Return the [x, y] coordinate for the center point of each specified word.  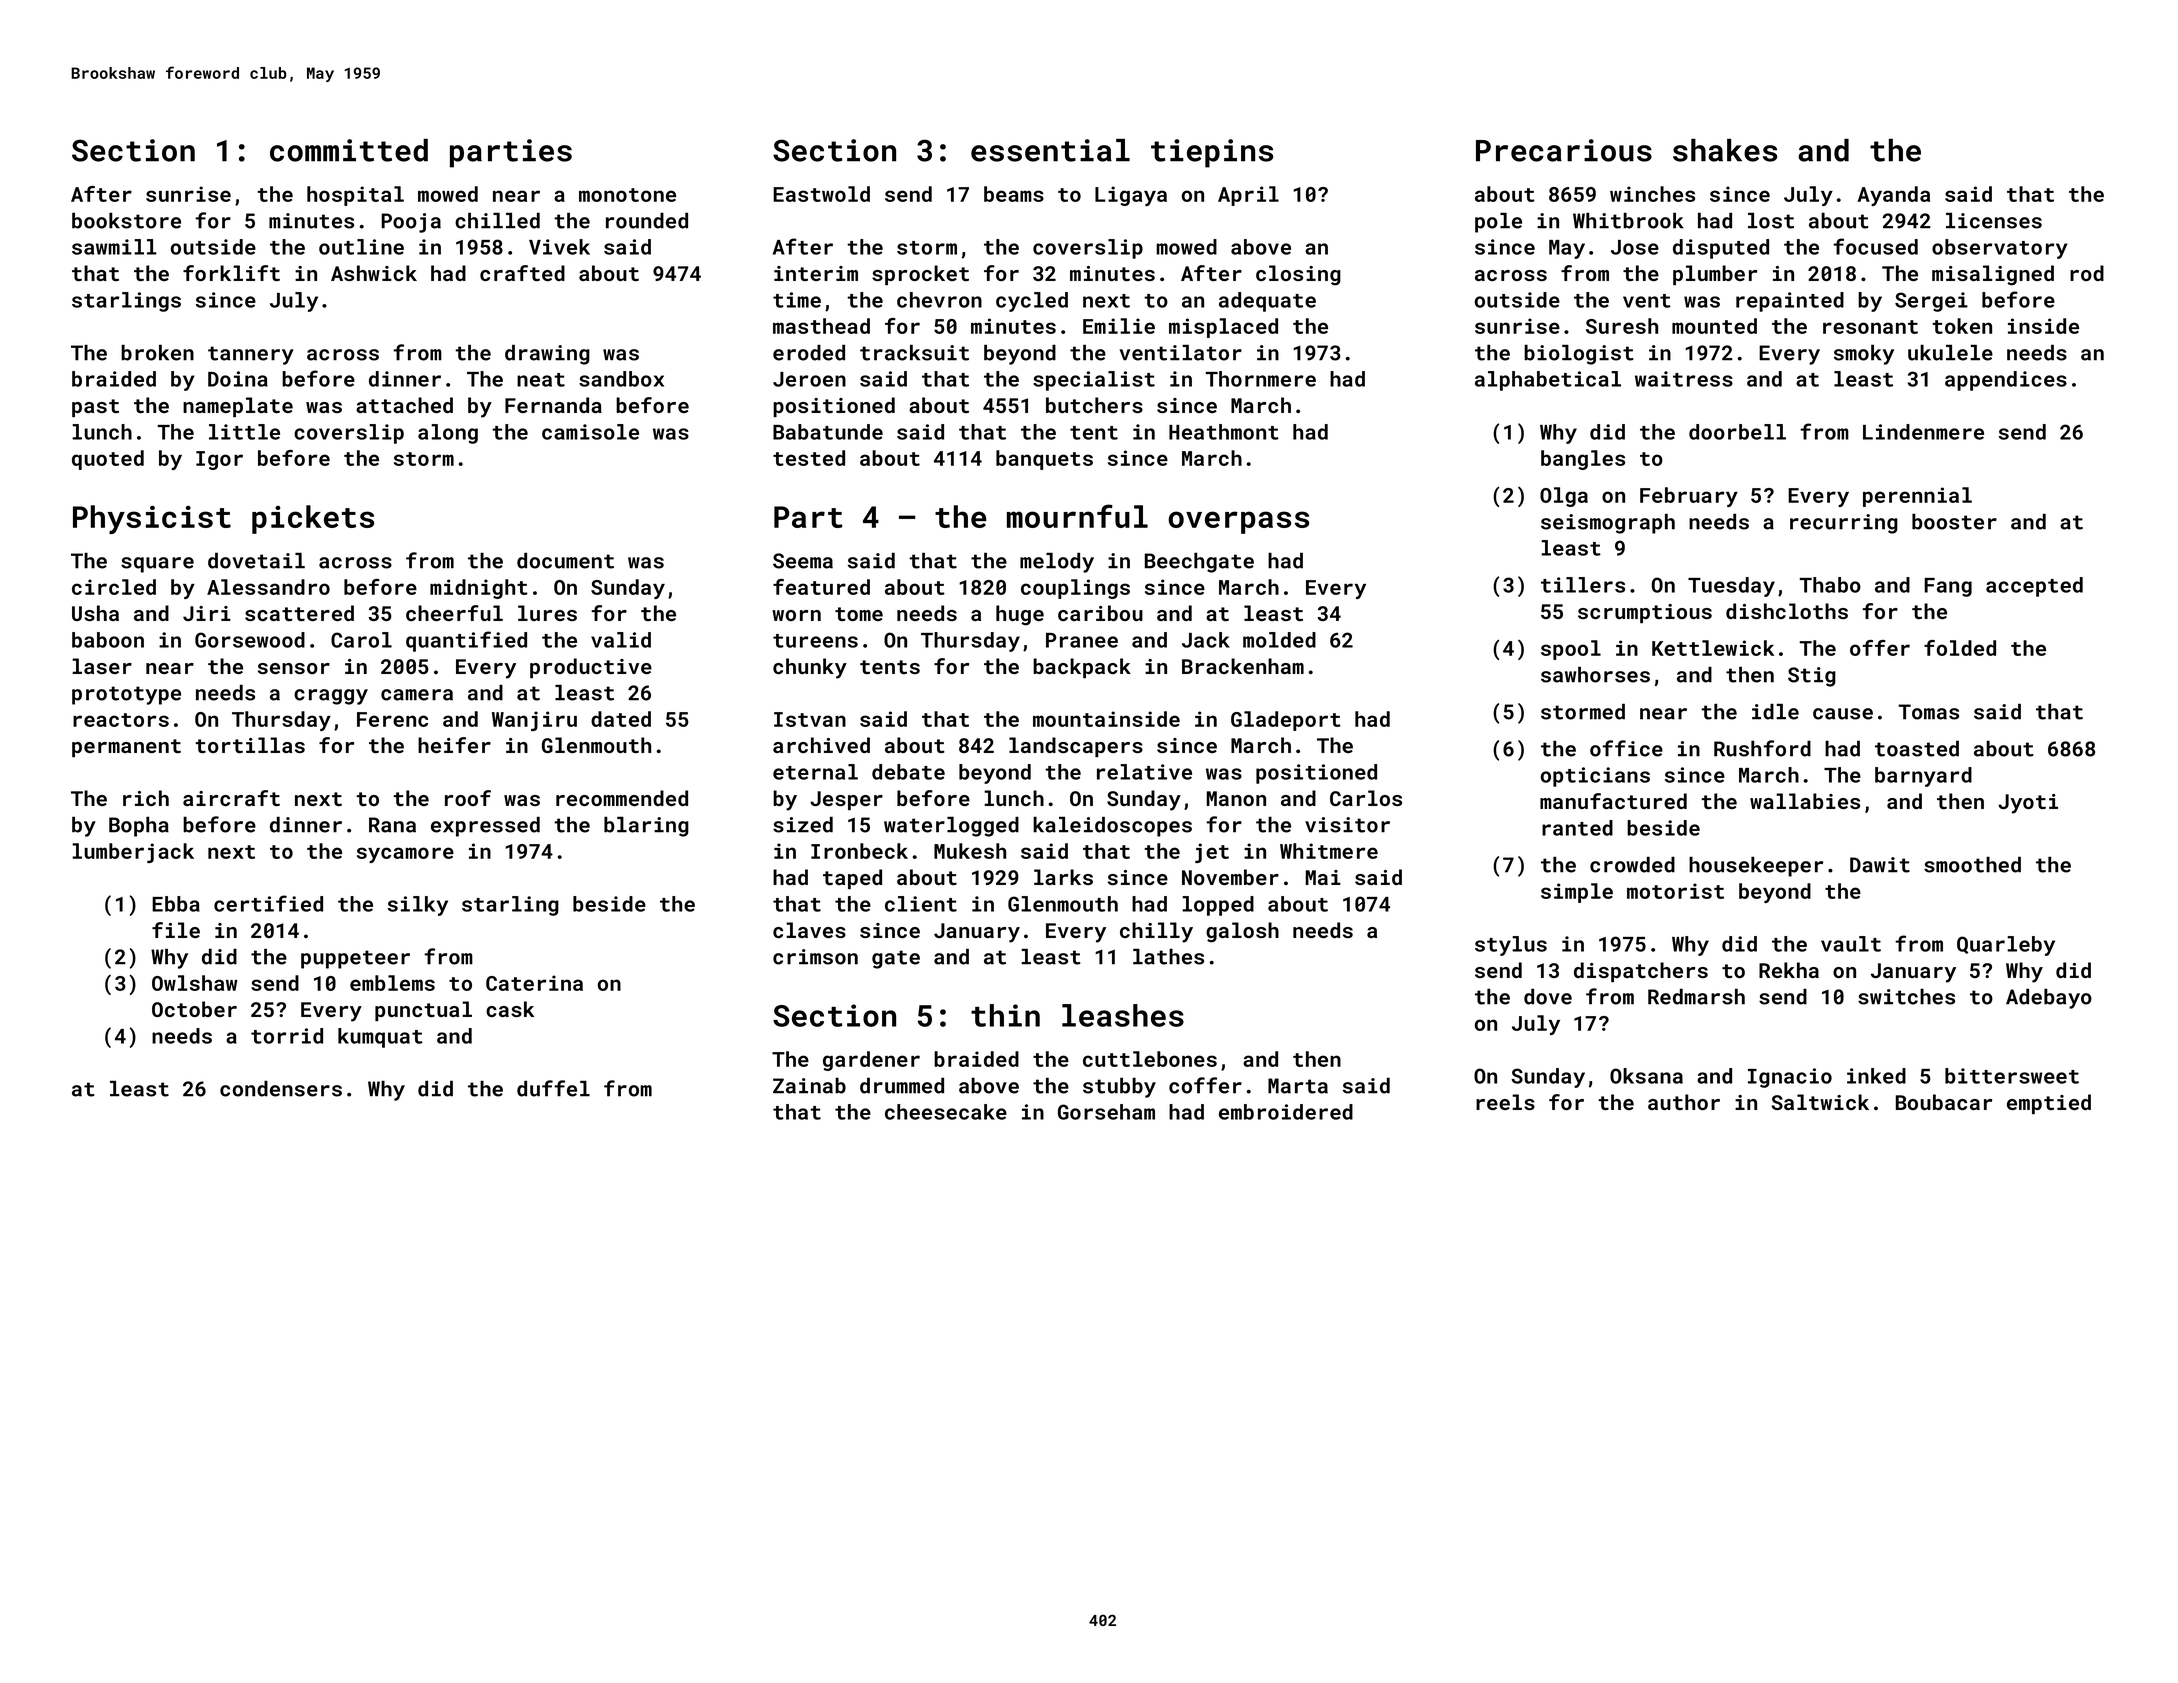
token [1962, 326]
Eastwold [821, 194]
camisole [590, 432]
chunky [810, 668]
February [1689, 497]
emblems [392, 983]
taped [852, 879]
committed [349, 150]
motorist [1675, 891]
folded [1960, 648]
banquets [1044, 460]
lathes [1168, 957]
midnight [479, 589]
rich [146, 798]
